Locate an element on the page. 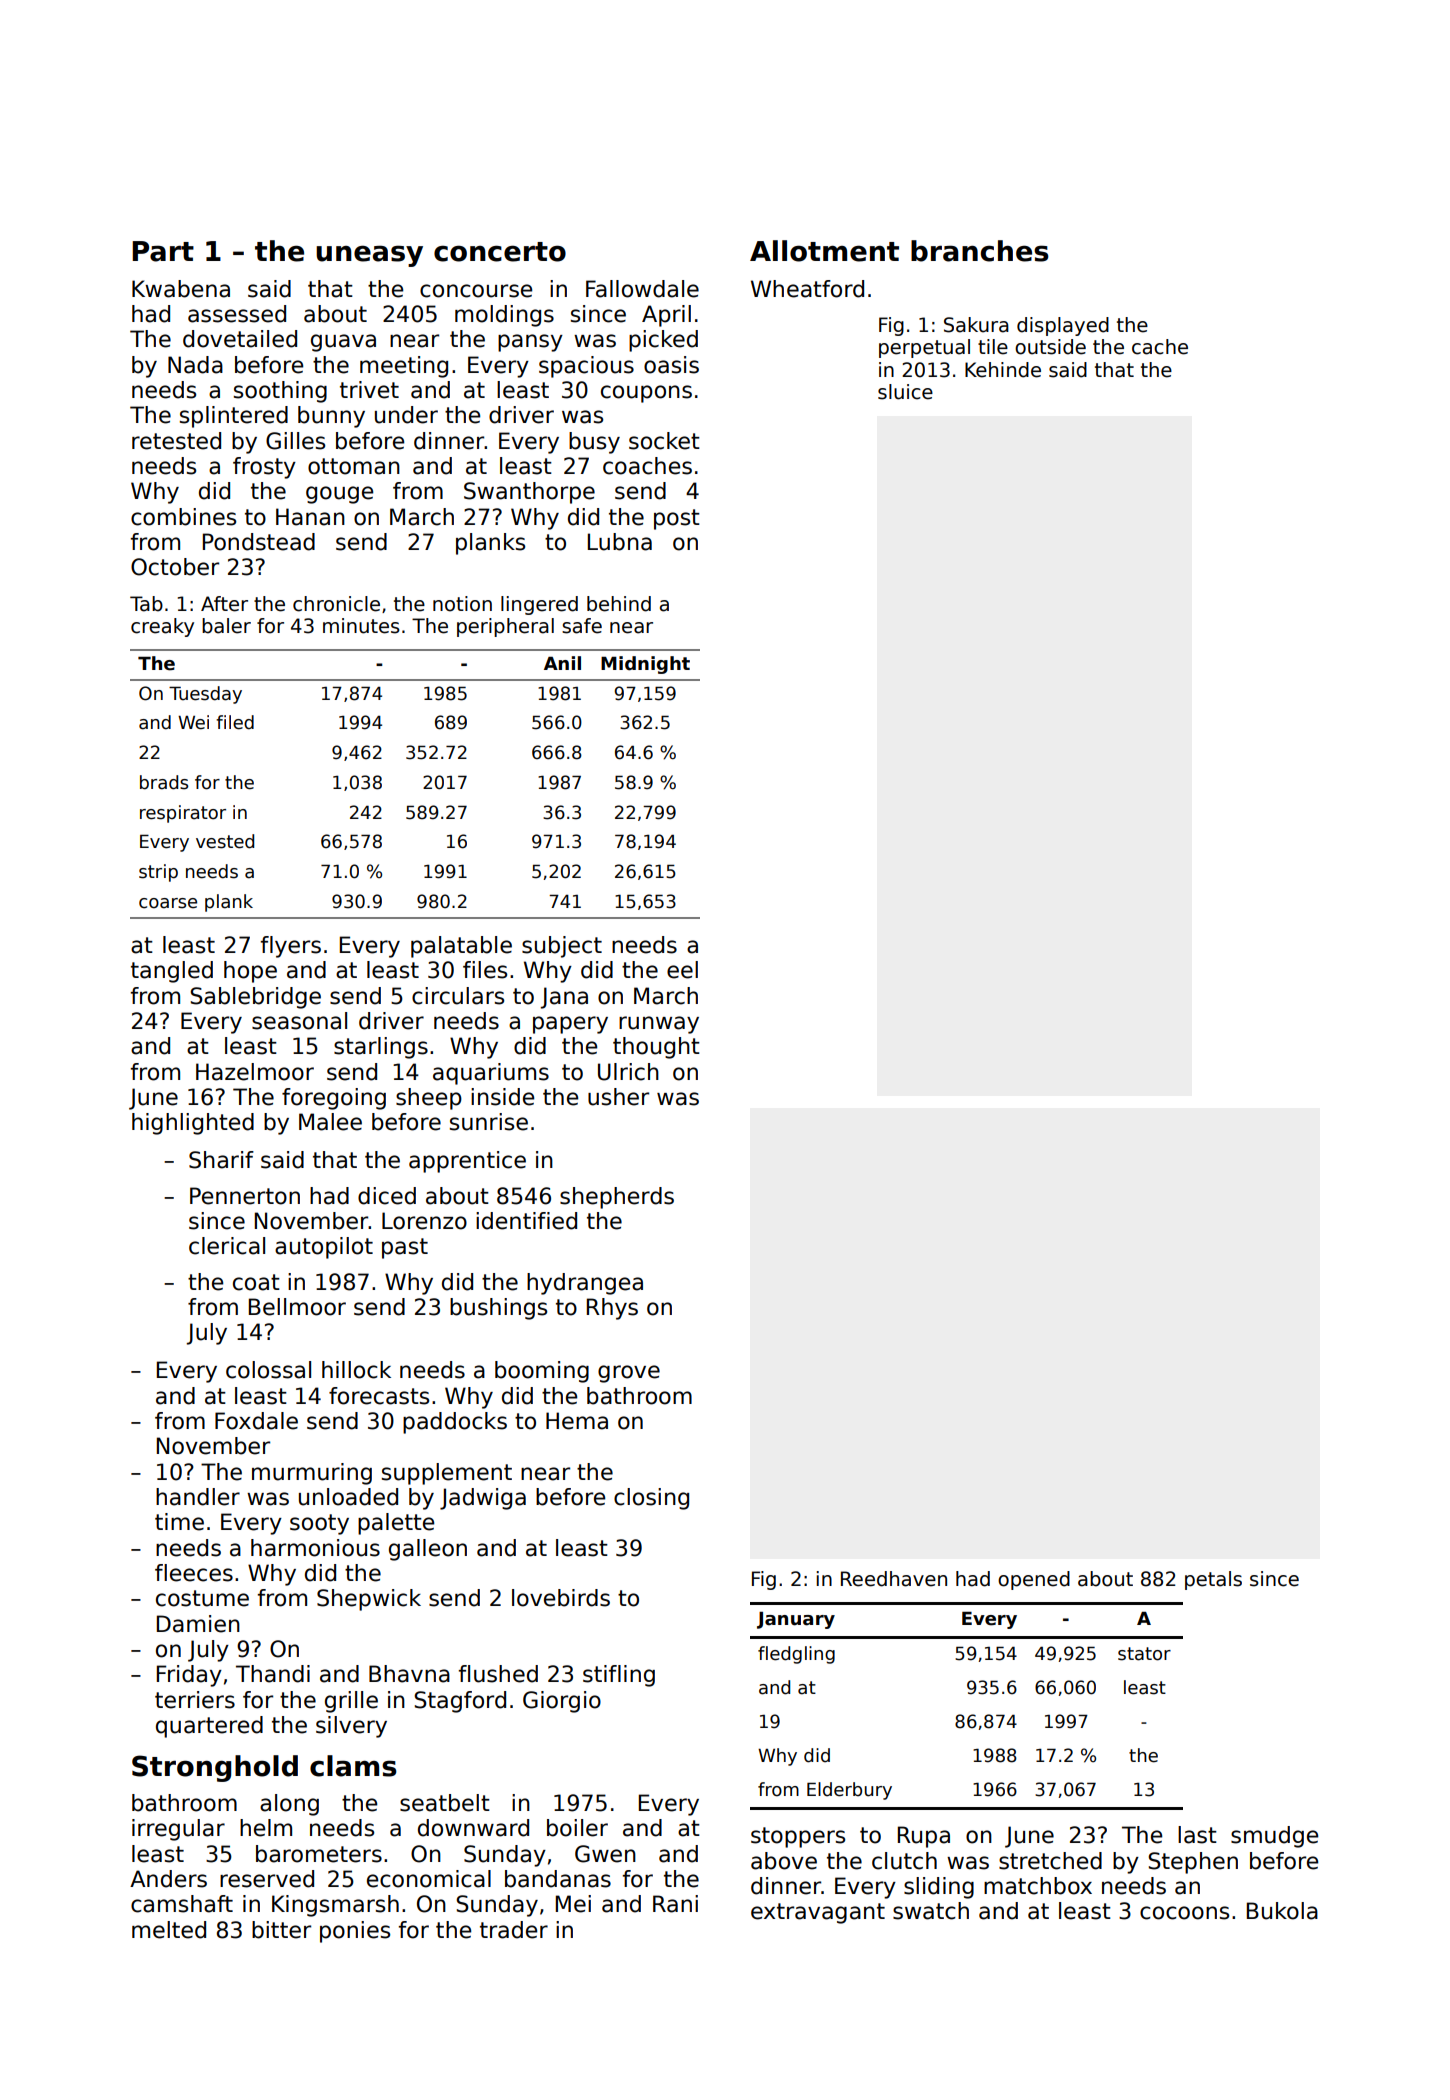 The image size is (1450, 2100). Allotment is located at coordinates (824, 251).
